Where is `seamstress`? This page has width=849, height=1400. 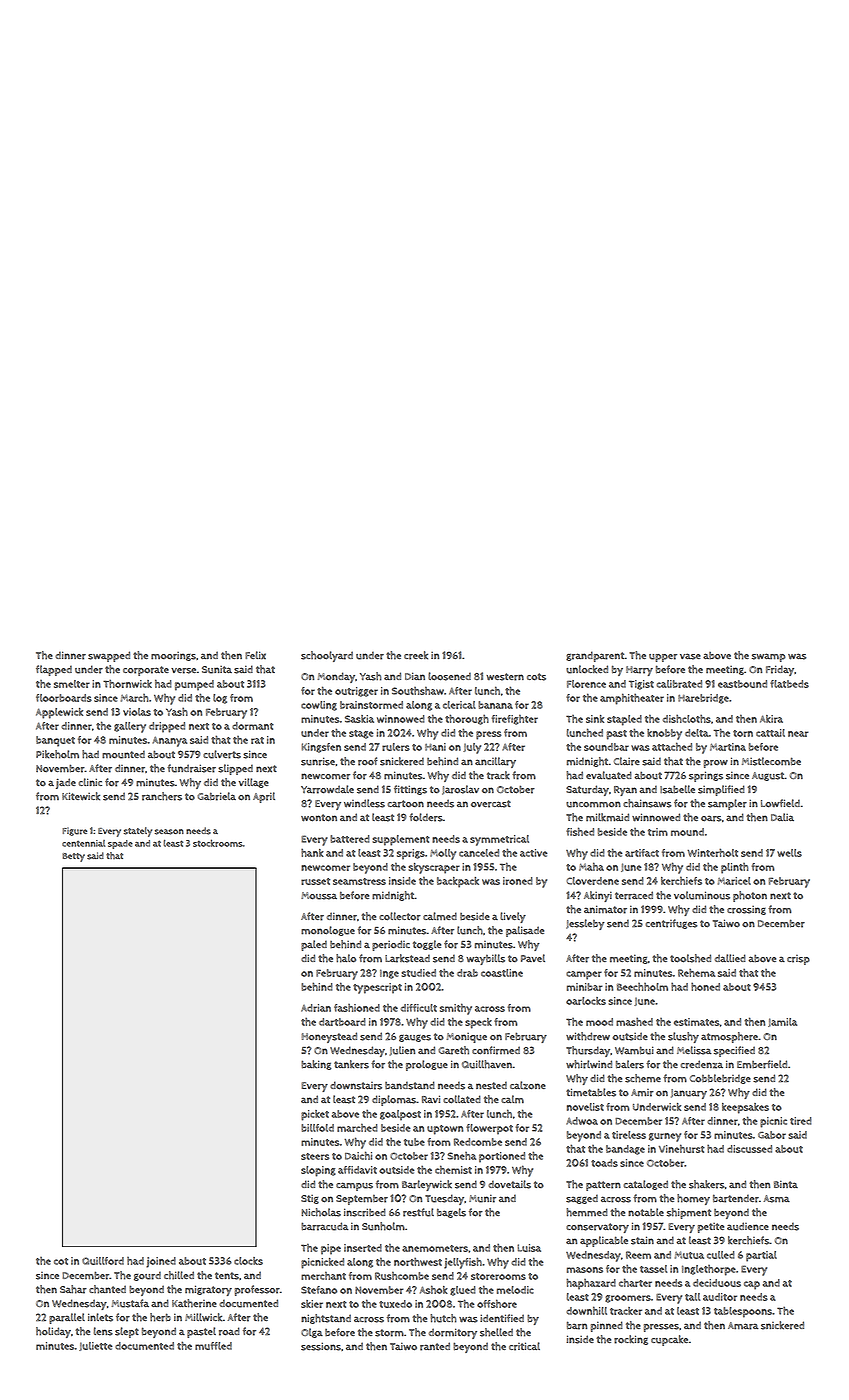 seamstress is located at coordinates (359, 881).
